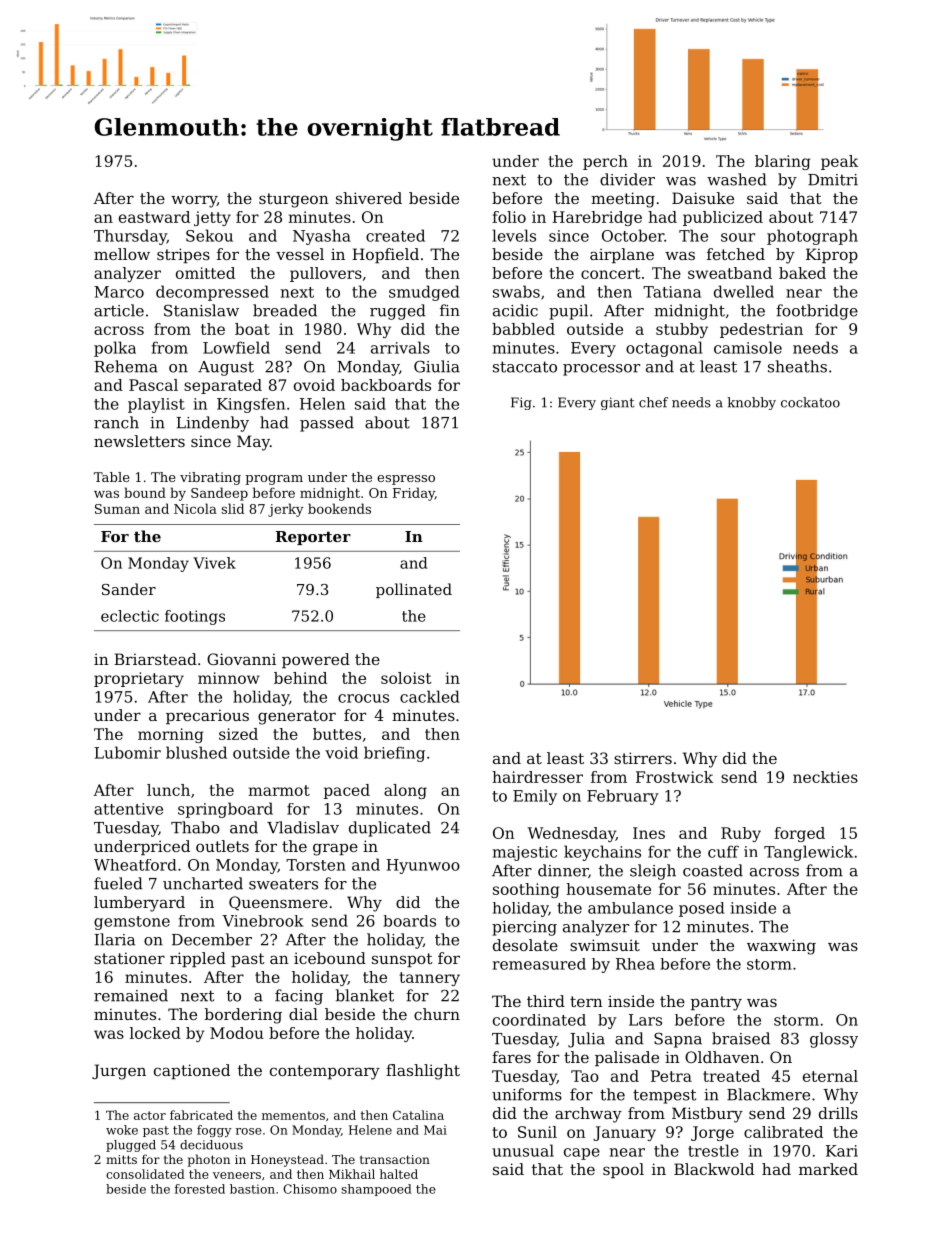 Image resolution: width=952 pixels, height=1233 pixels. What do you see at coordinates (741, 1038) in the screenshot?
I see `braised` at bounding box center [741, 1038].
